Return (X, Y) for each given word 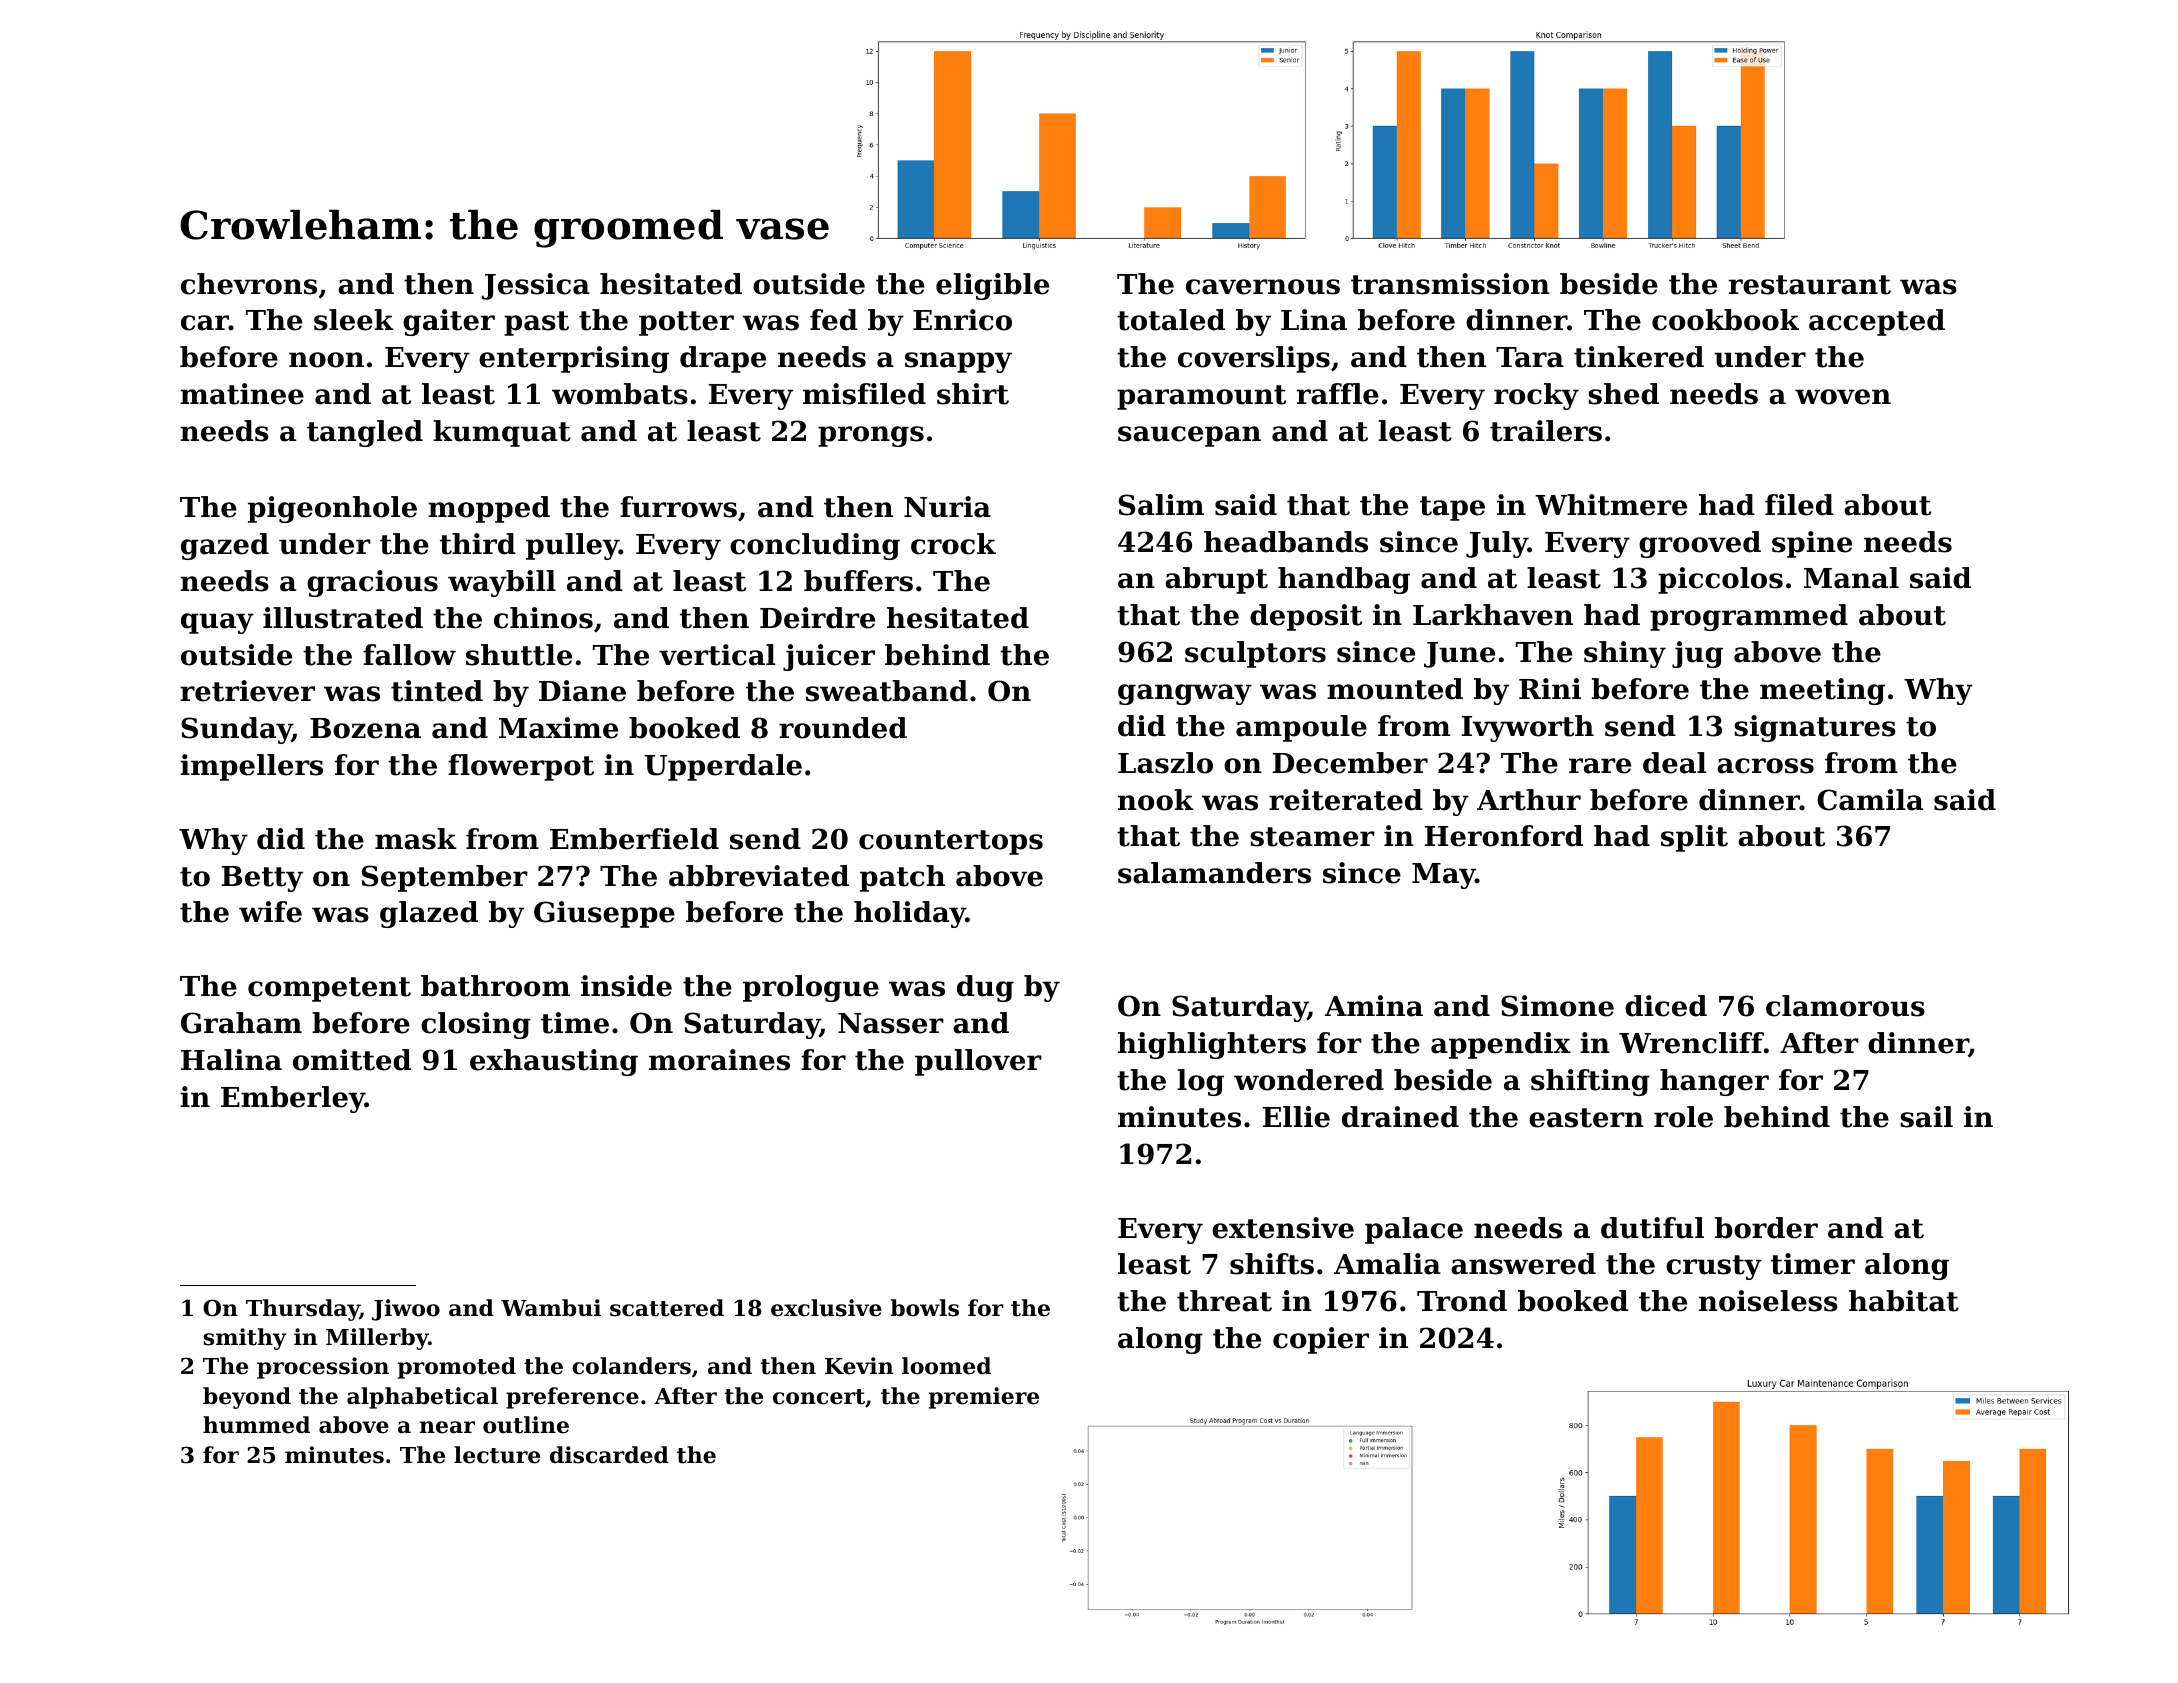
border (1766, 1228)
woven (1843, 397)
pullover (978, 1062)
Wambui (551, 1308)
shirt (973, 394)
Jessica (535, 286)
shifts (1272, 1264)
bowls (924, 1308)
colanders (631, 1366)
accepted (1877, 322)
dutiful (1652, 1228)
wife (270, 912)
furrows (678, 507)
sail (1926, 1117)
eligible (992, 286)
